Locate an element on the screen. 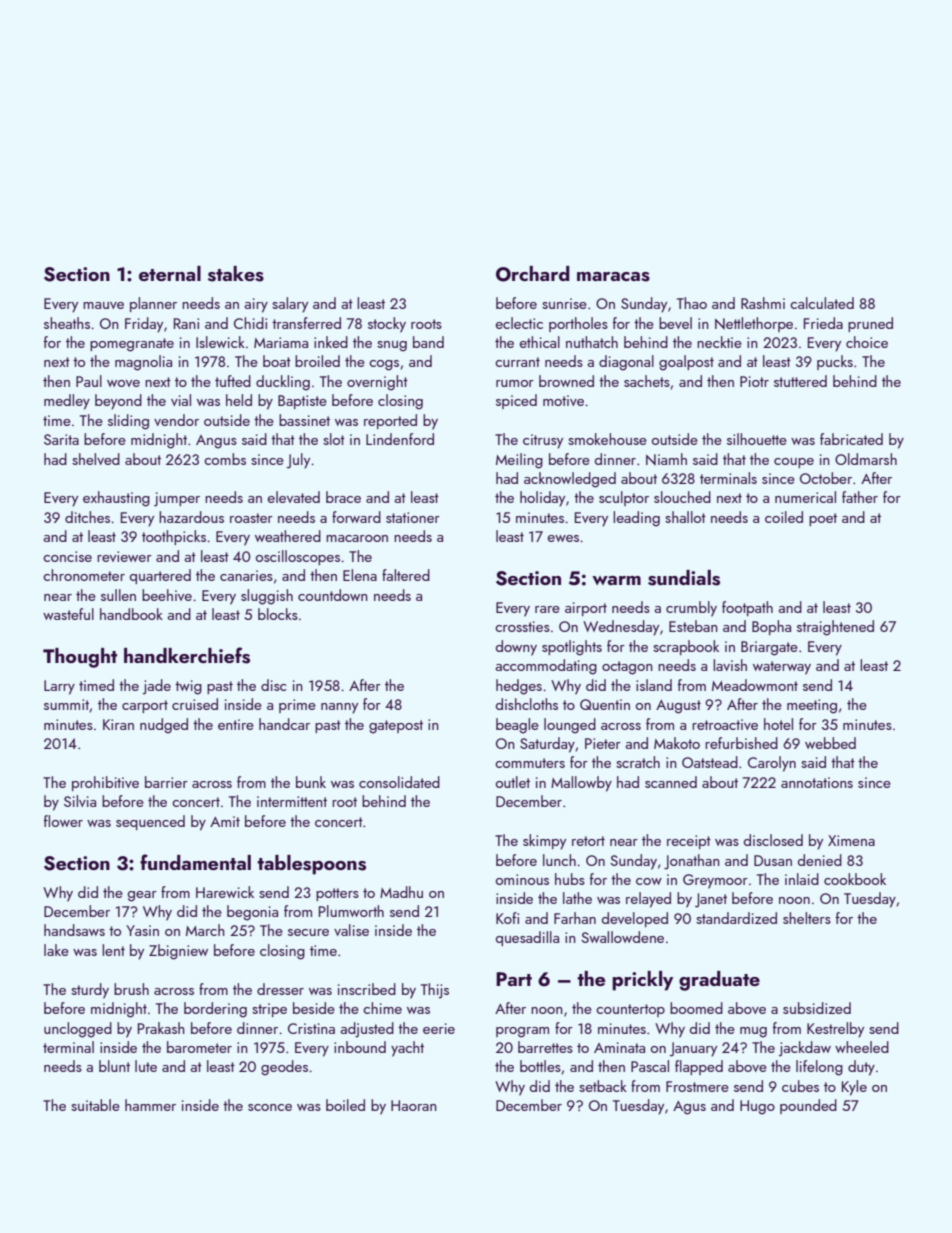 The height and width of the screenshot is (1233, 952). Thao is located at coordinates (692, 303).
